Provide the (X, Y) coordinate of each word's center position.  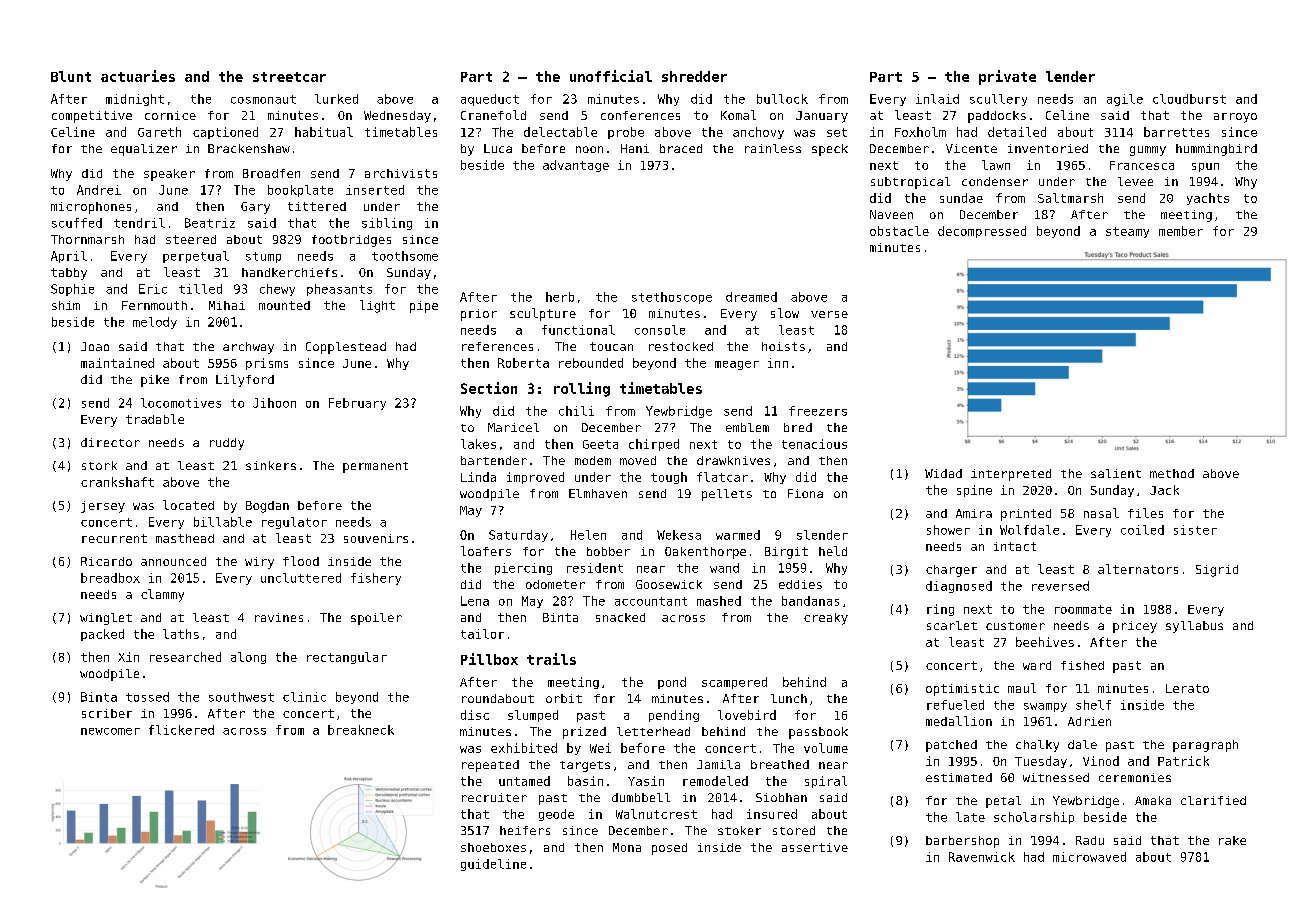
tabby (69, 274)
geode (556, 815)
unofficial (611, 76)
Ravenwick (982, 857)
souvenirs (376, 538)
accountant (651, 601)
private (1007, 77)
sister (1195, 530)
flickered (181, 730)
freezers (818, 411)
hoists (783, 346)
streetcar (289, 77)
